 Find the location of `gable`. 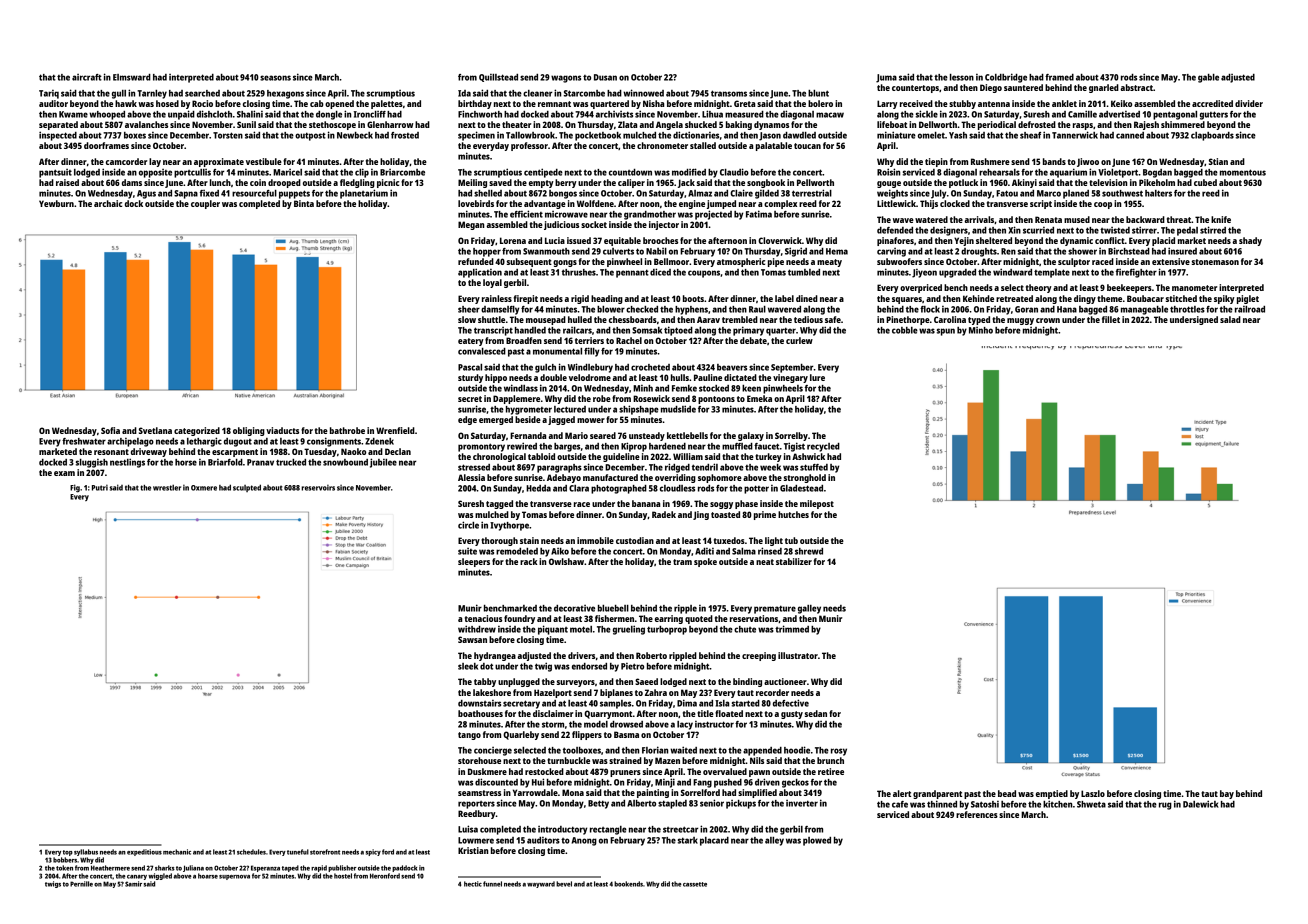

gable is located at coordinates (1208, 78).
